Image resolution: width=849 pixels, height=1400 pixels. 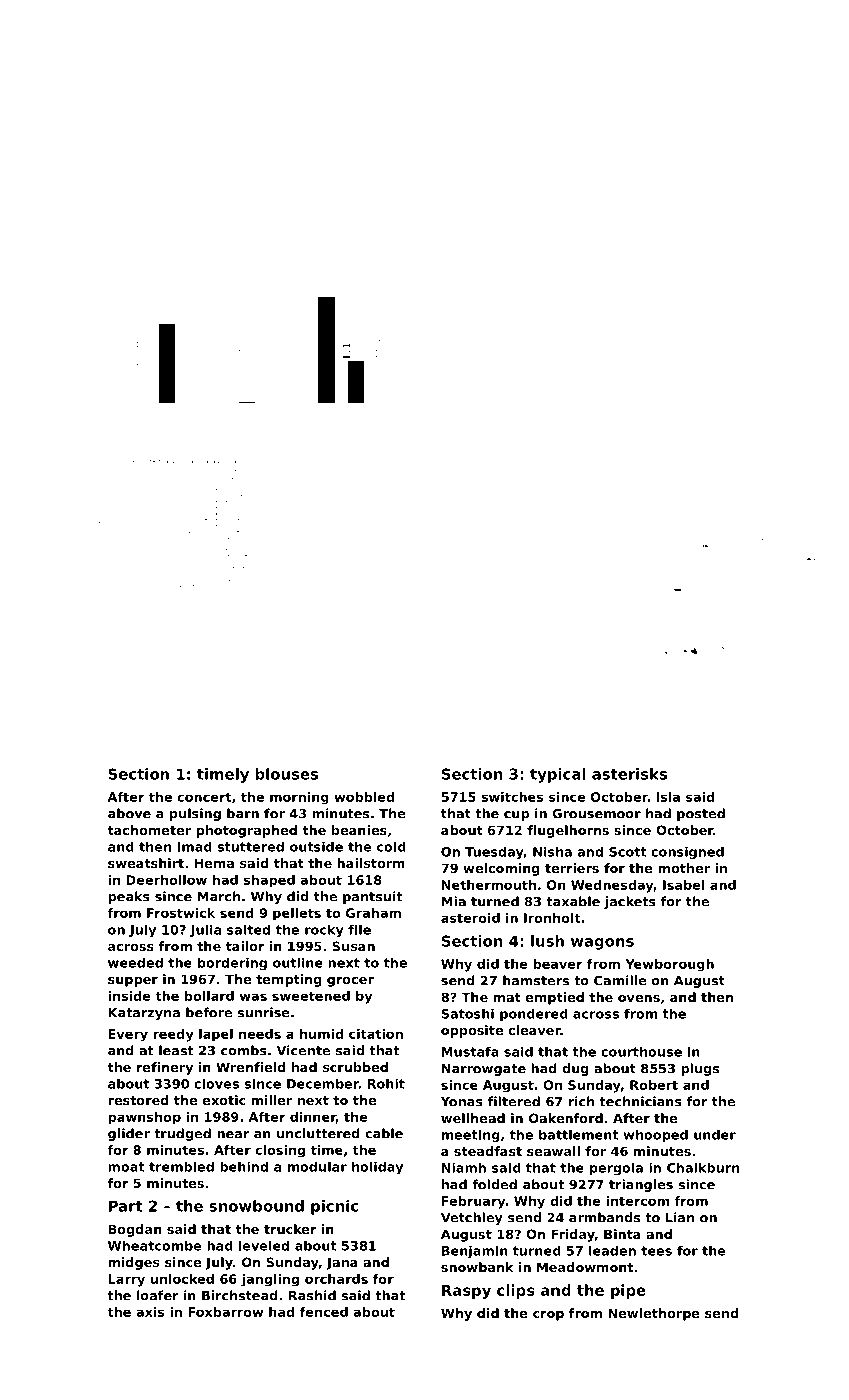 What do you see at coordinates (630, 902) in the screenshot?
I see `jackets` at bounding box center [630, 902].
